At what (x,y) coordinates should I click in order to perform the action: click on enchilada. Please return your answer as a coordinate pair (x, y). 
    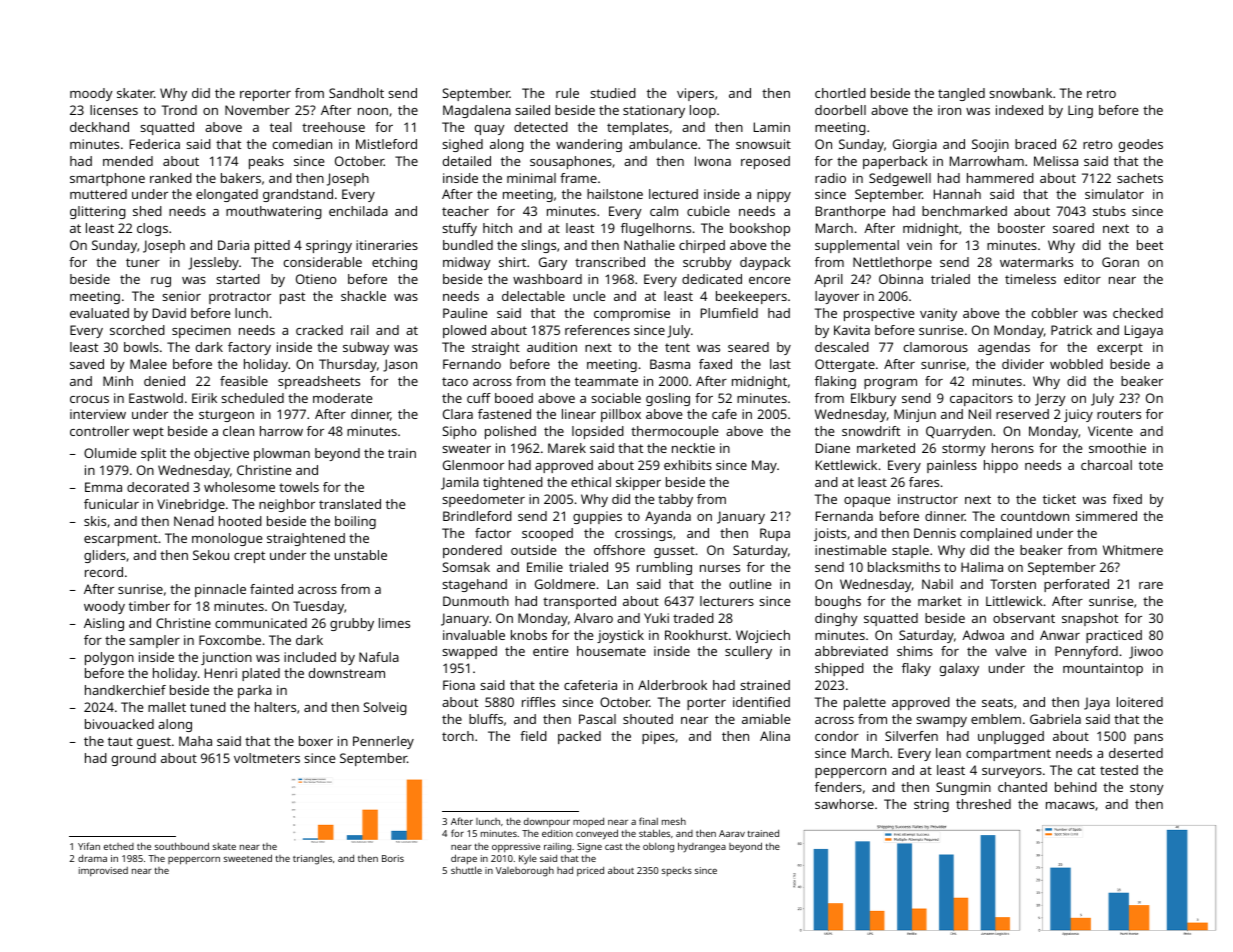
    Looking at the image, I should click on (358, 211).
